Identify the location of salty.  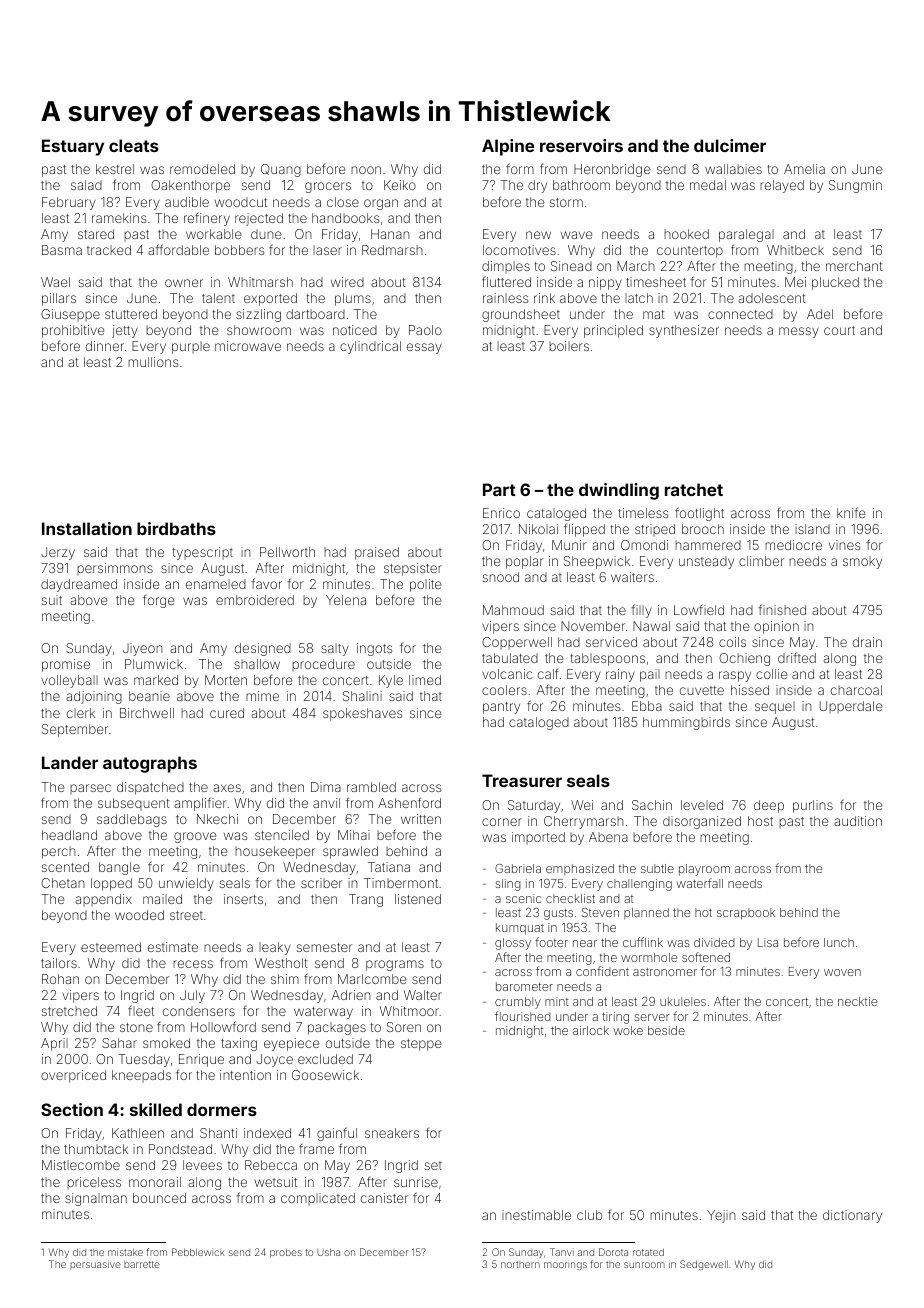
(335, 649).
